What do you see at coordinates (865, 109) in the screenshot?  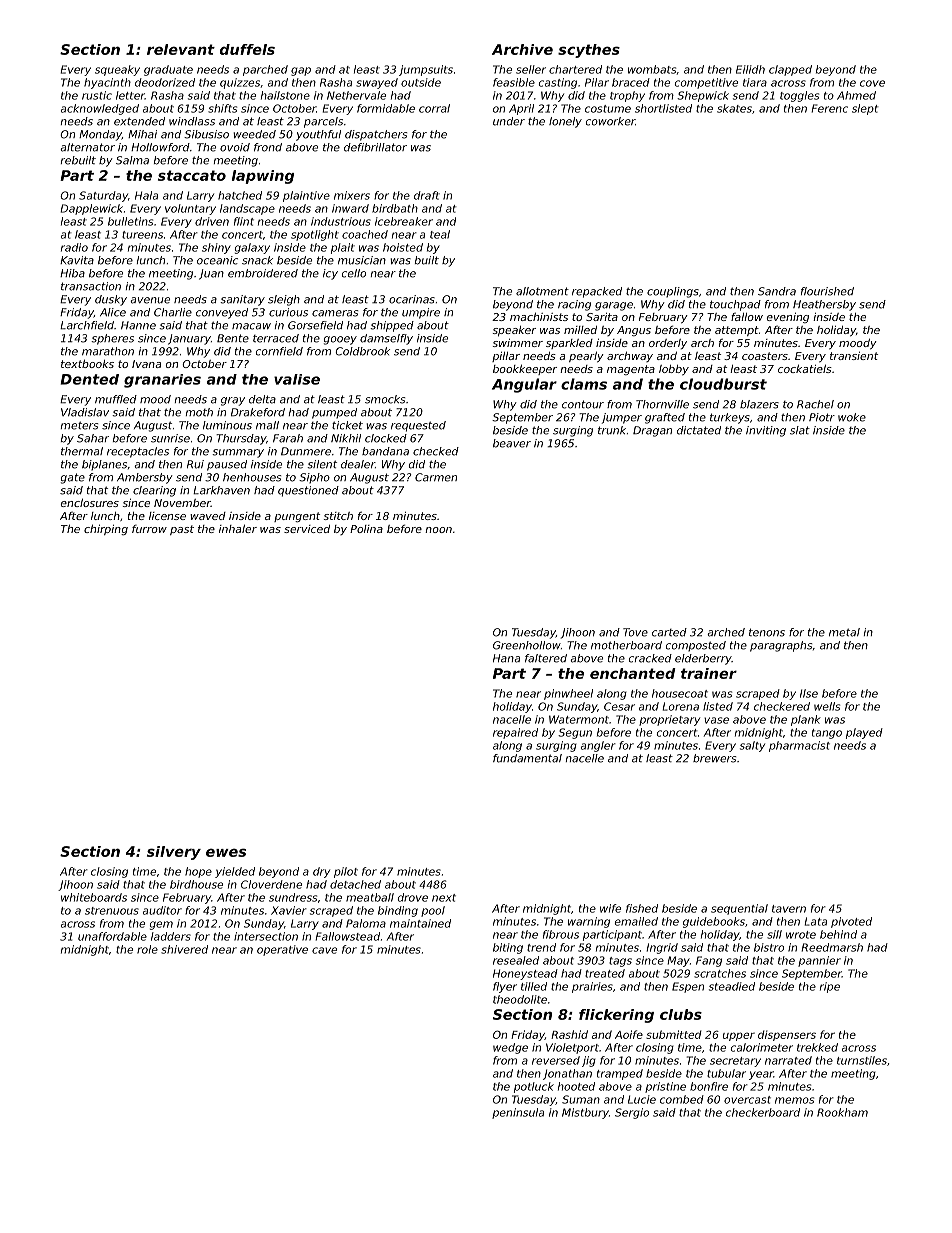 I see `slept` at bounding box center [865, 109].
